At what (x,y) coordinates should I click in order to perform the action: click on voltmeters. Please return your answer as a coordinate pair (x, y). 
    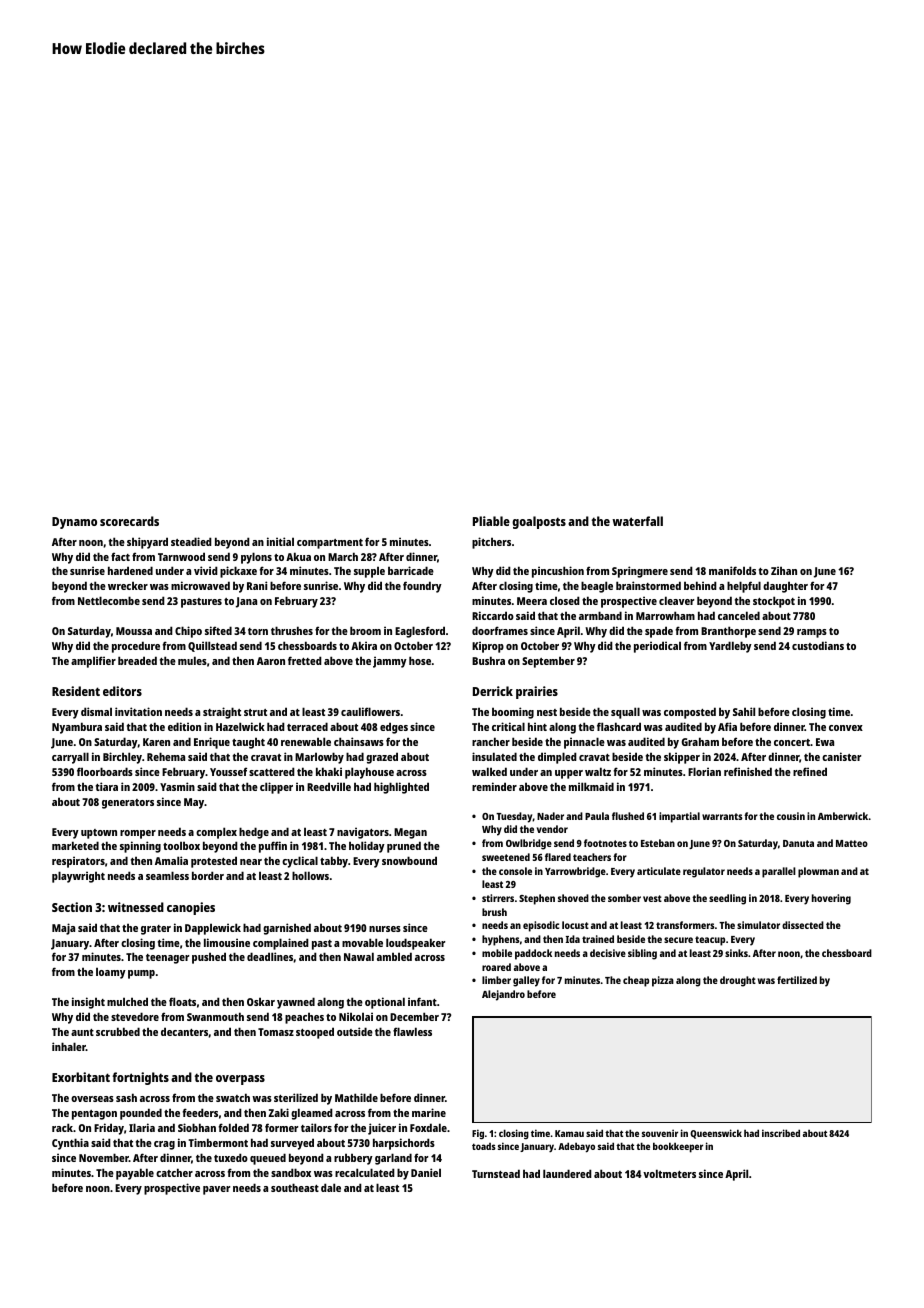
    Looking at the image, I should click on (669, 1173).
